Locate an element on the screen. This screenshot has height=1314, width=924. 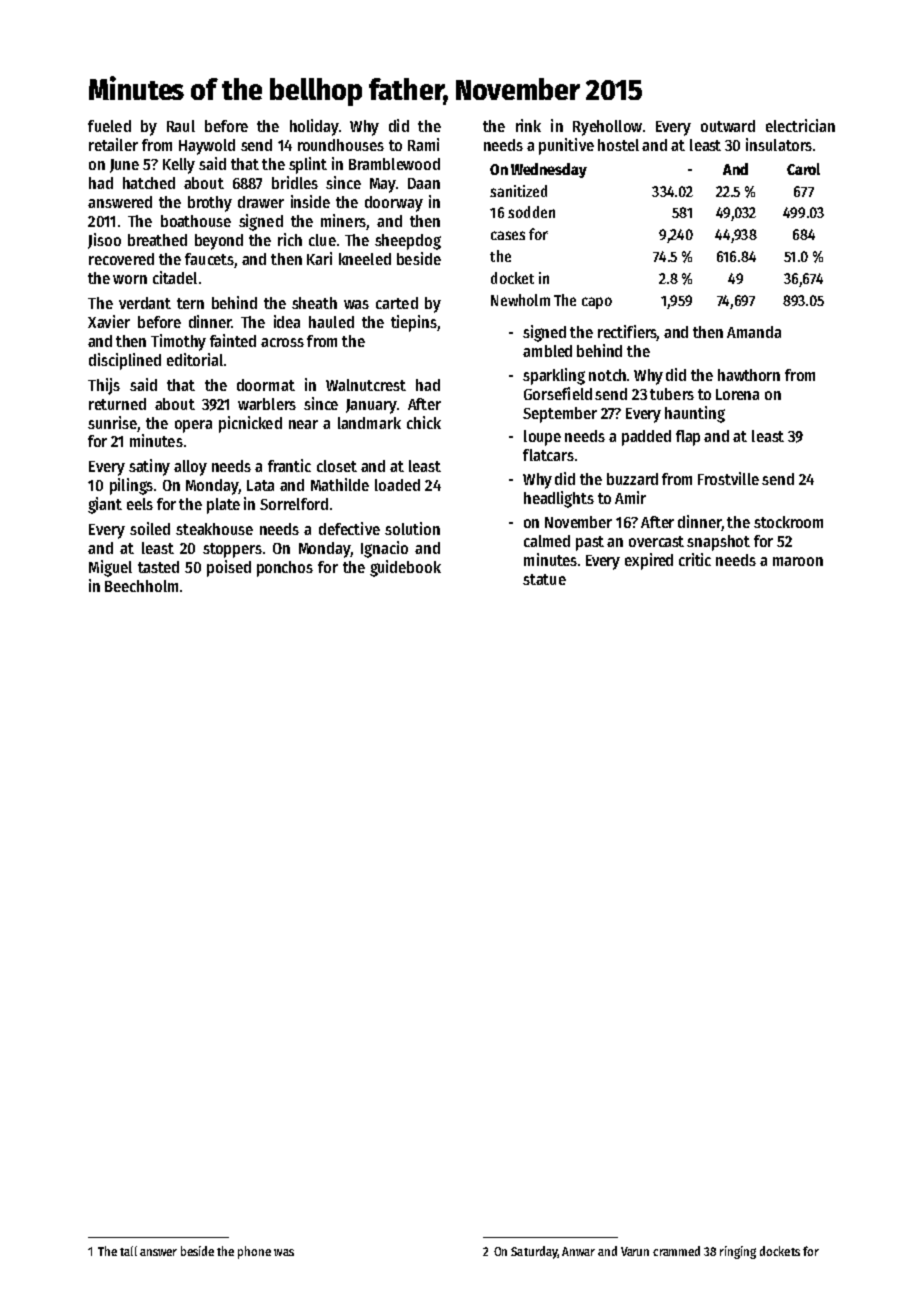
tiepins is located at coordinates (414, 323).
